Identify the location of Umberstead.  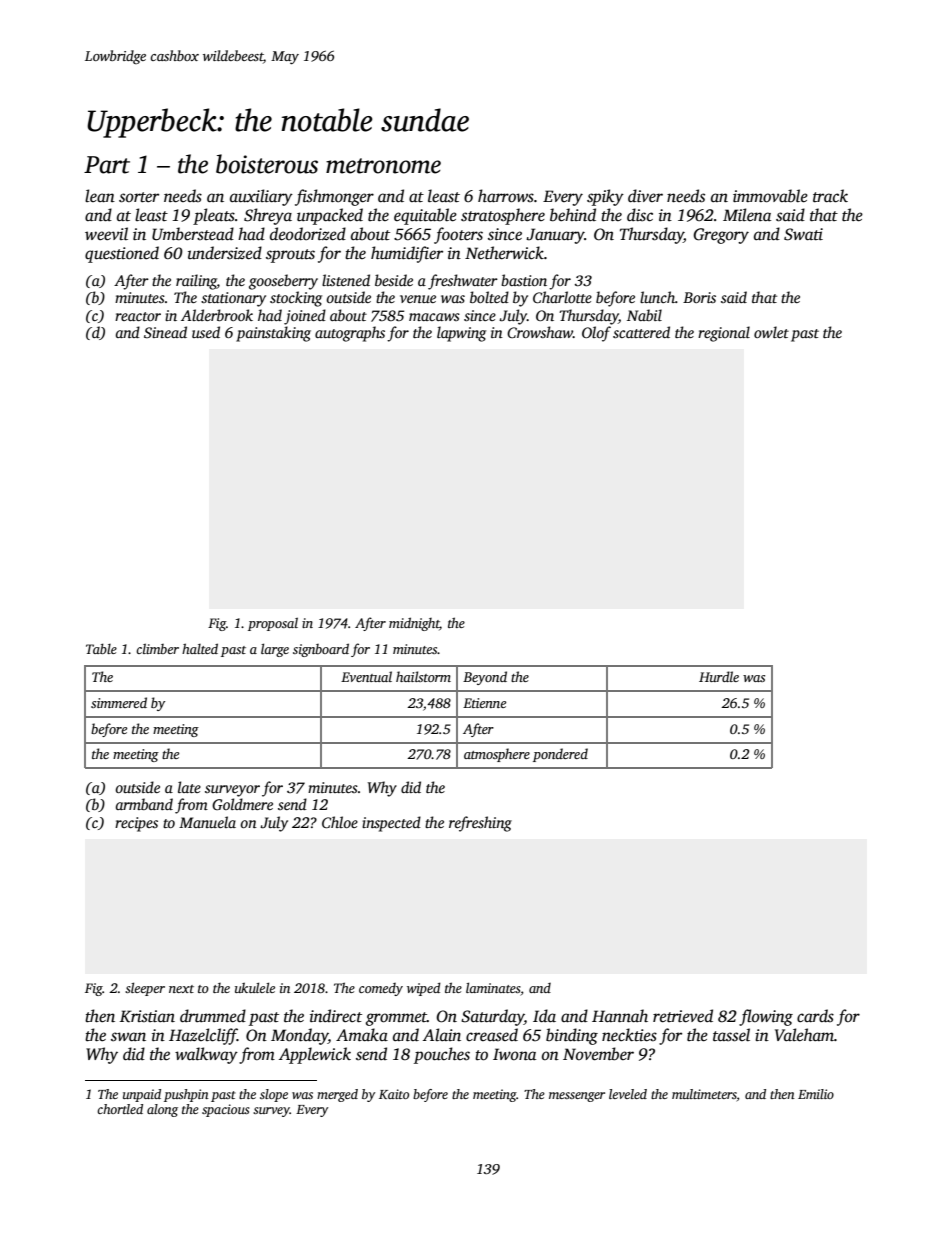
(193, 234).
